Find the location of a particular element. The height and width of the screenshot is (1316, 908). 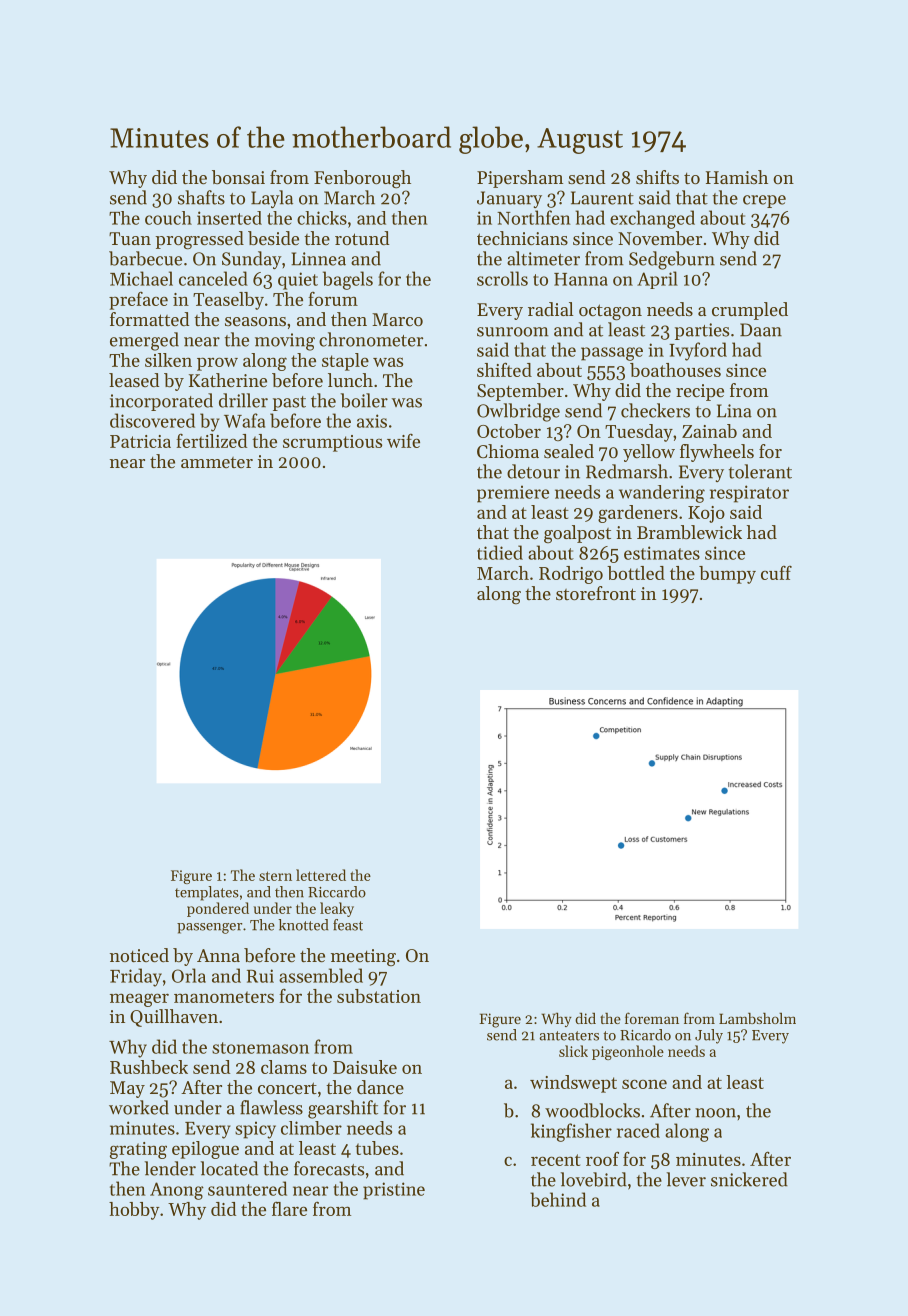

flare is located at coordinates (289, 1208).
